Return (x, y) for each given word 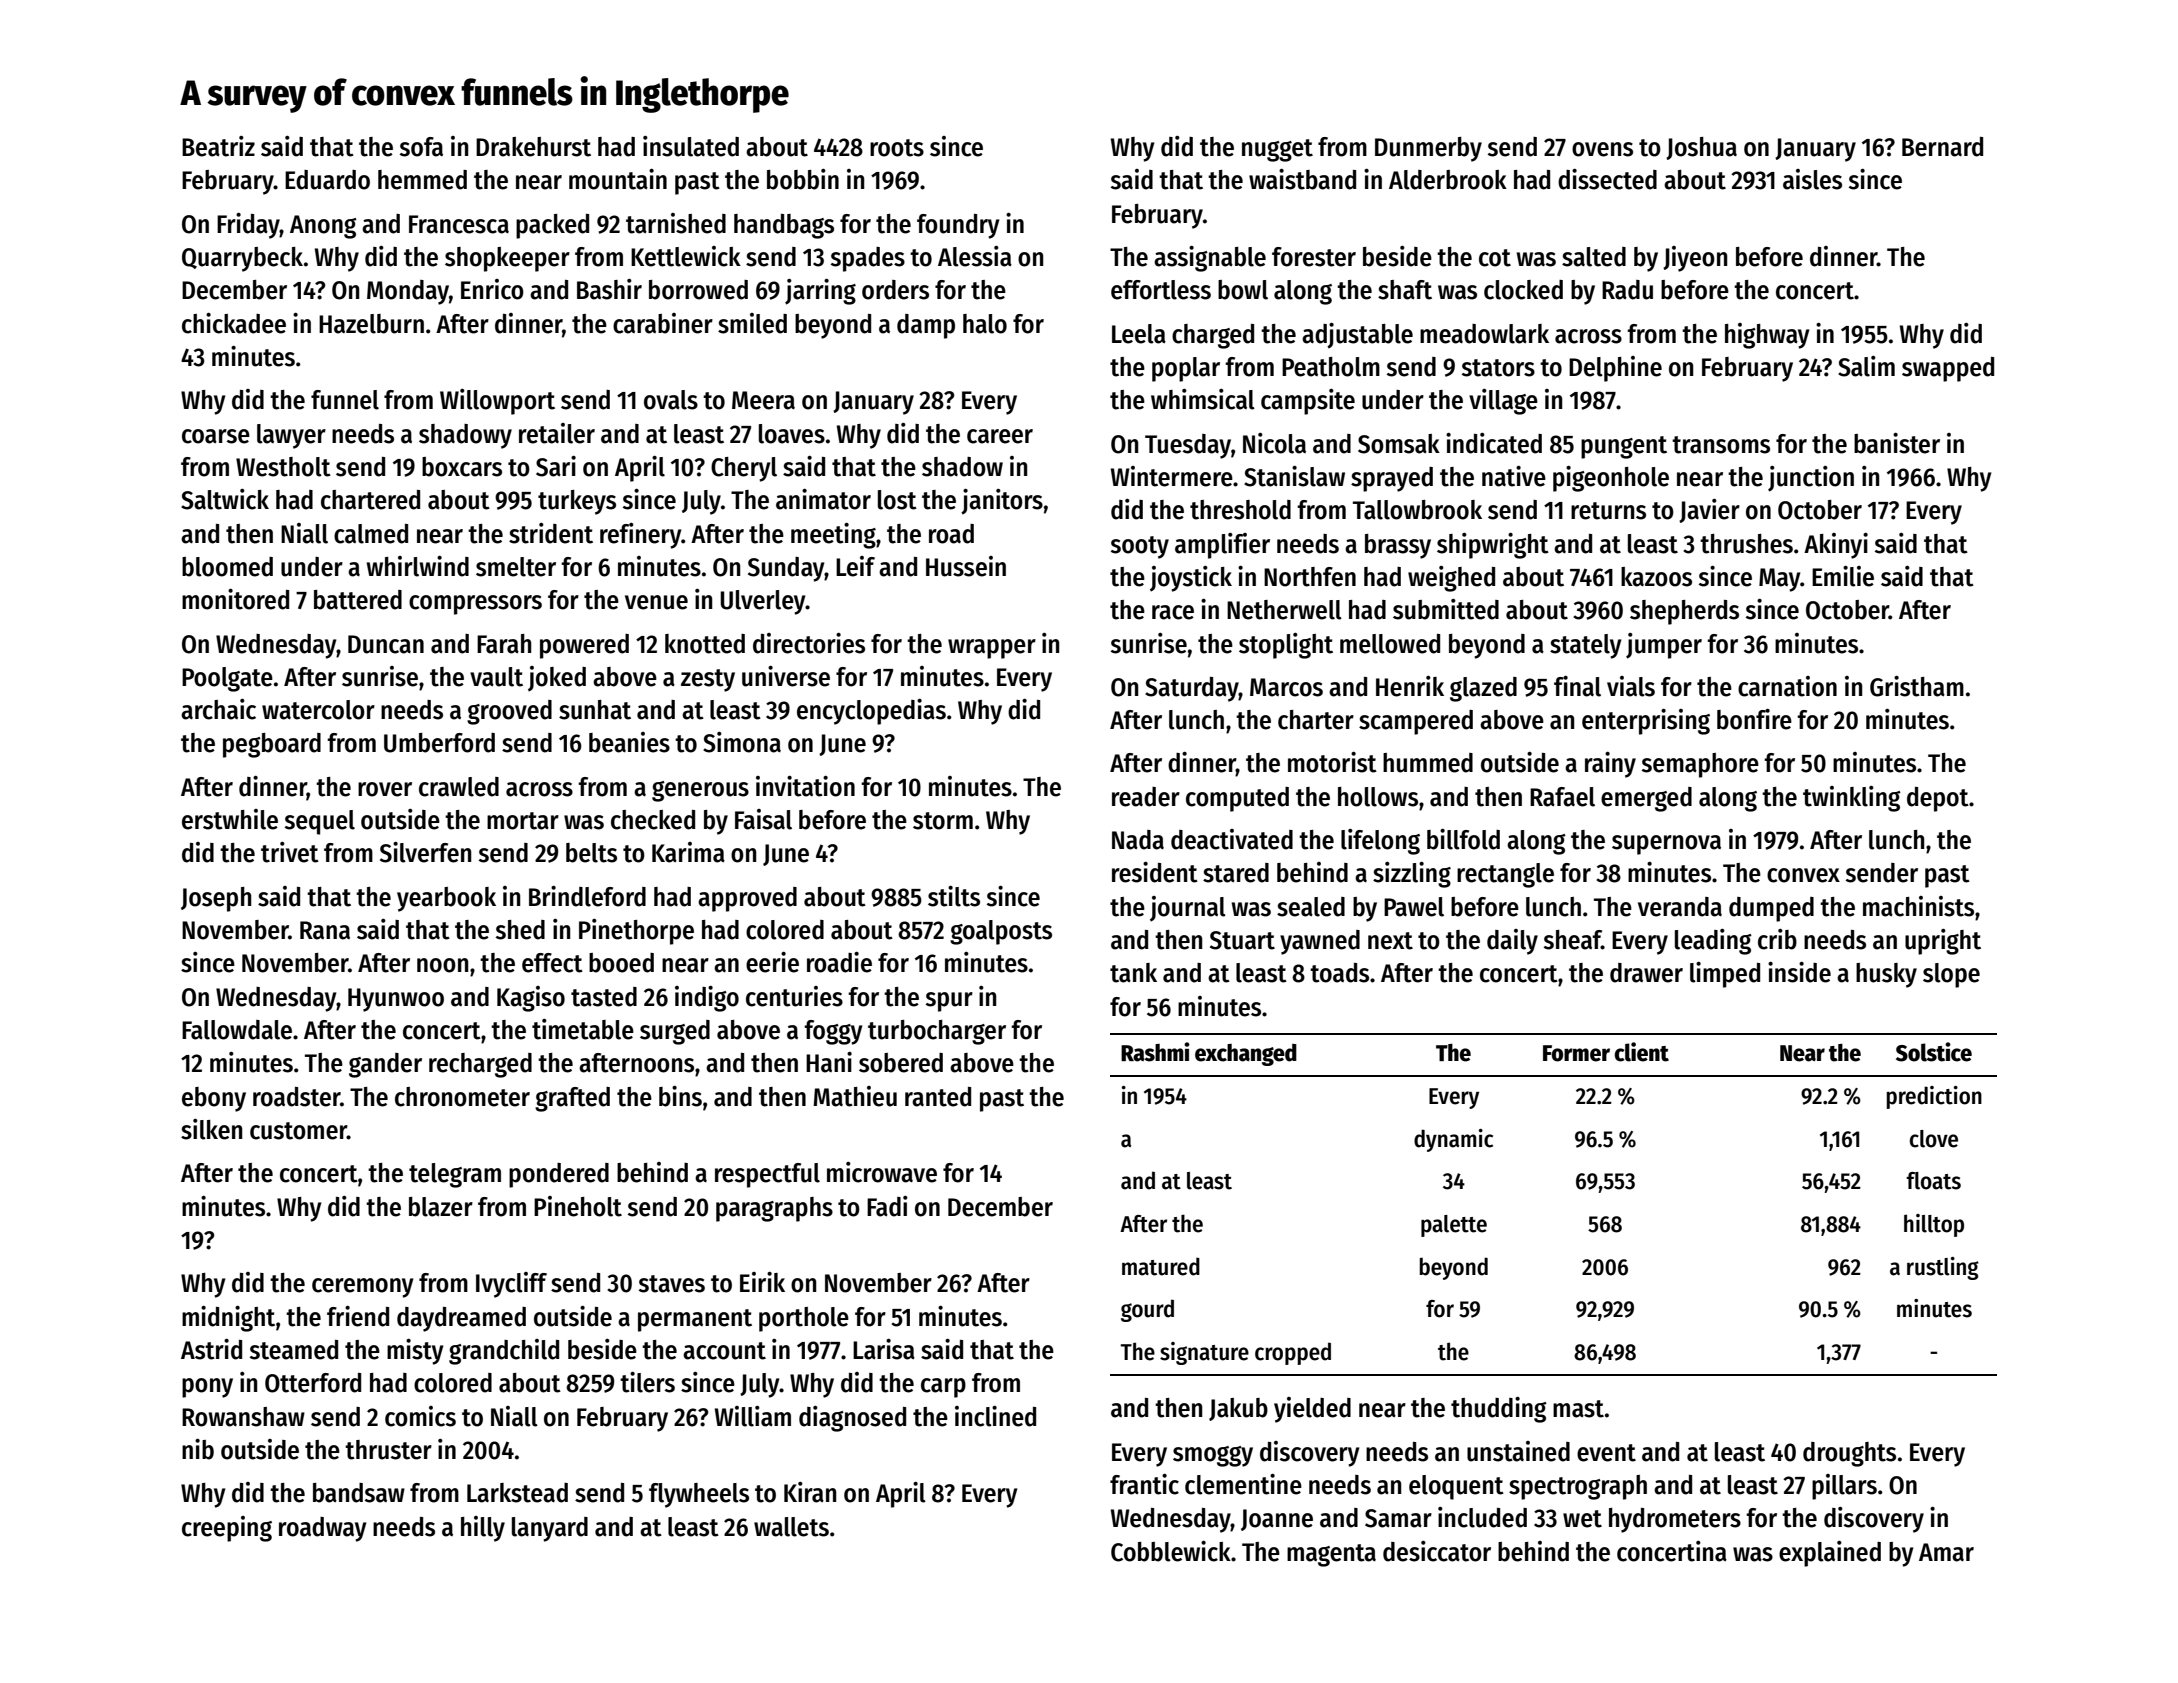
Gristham (1917, 686)
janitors (1002, 502)
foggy (833, 1032)
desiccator (1437, 1551)
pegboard (272, 745)
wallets (791, 1527)
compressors (475, 605)
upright (1943, 942)
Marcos (1286, 687)
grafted (572, 1099)
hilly (483, 1529)
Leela (1139, 334)
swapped (1948, 369)
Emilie (1843, 576)
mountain (618, 179)
